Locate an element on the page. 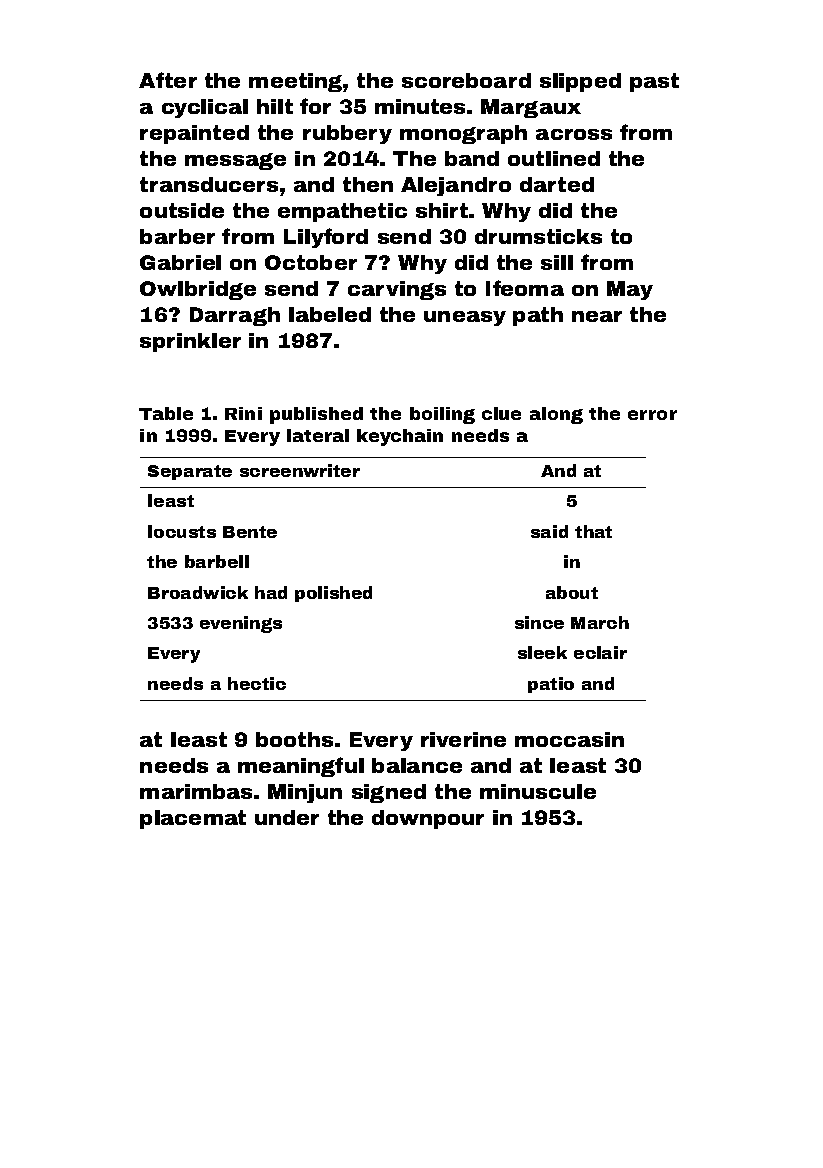  March is located at coordinates (600, 622).
